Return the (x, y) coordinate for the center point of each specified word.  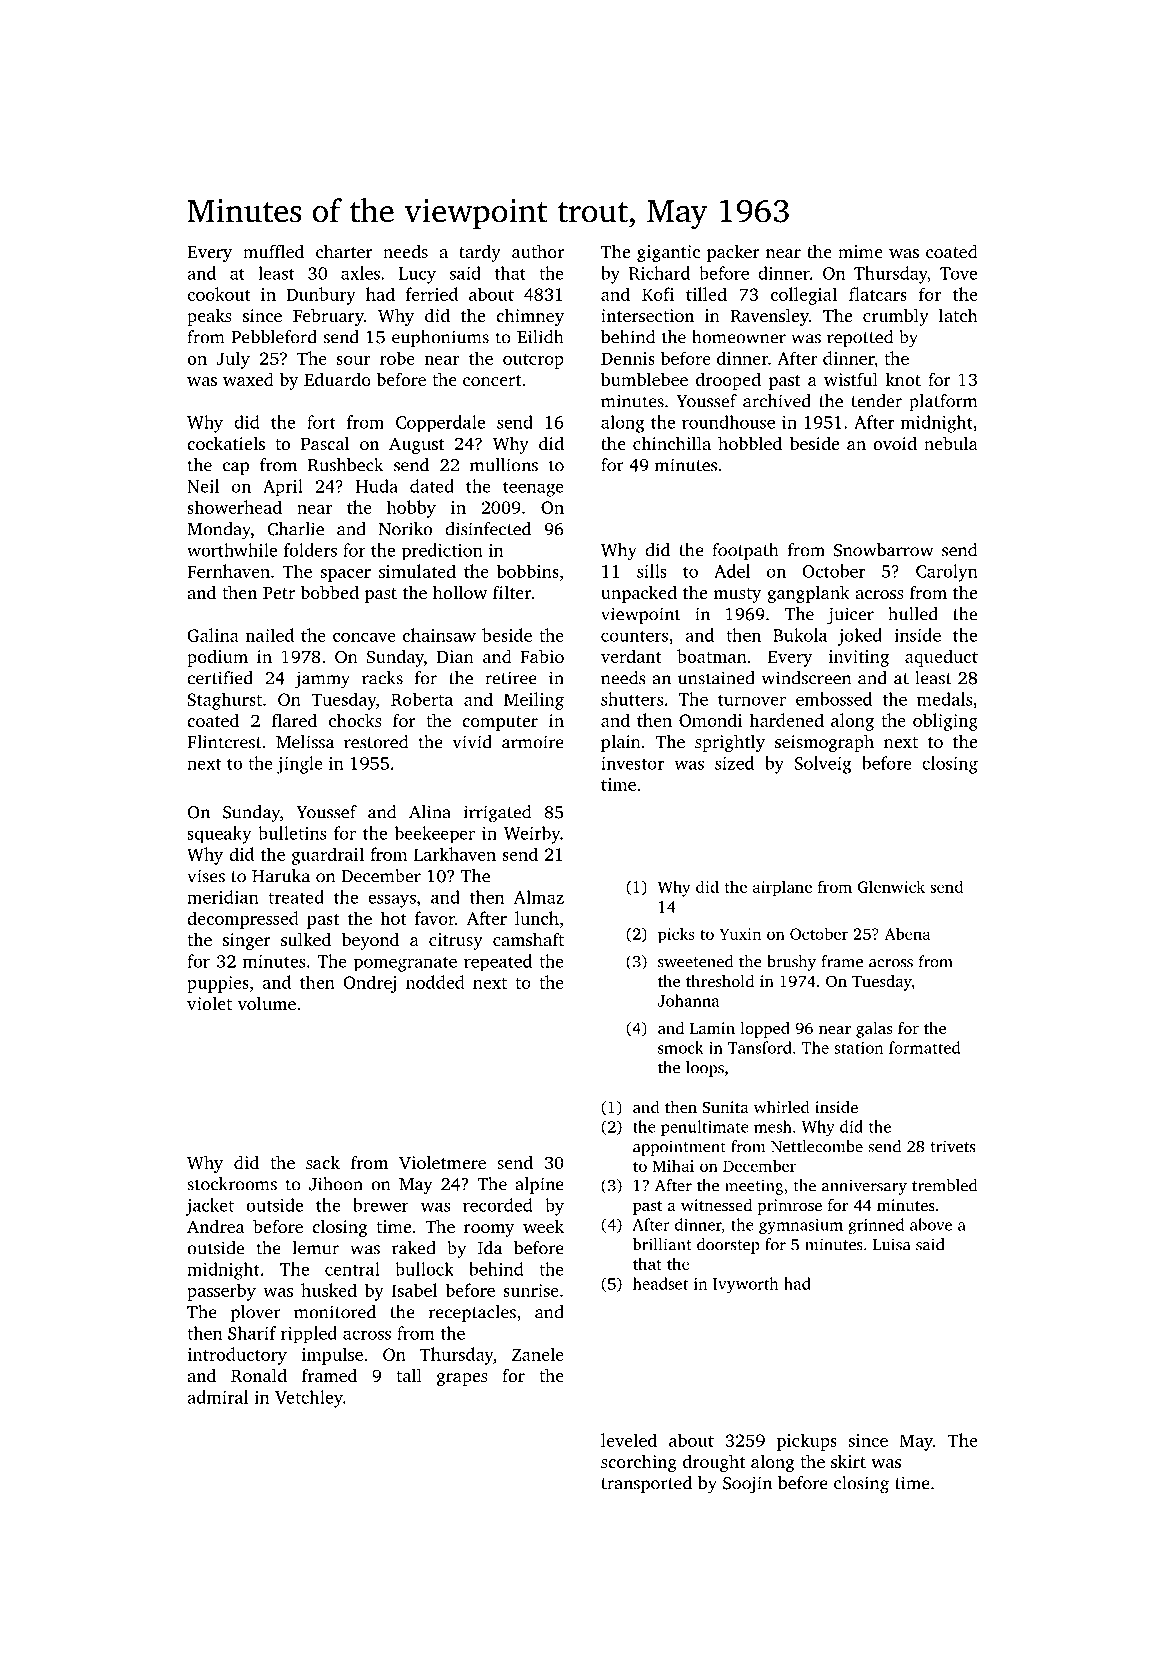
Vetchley (309, 1399)
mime (860, 251)
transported (646, 1484)
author (538, 251)
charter (344, 251)
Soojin (747, 1485)
